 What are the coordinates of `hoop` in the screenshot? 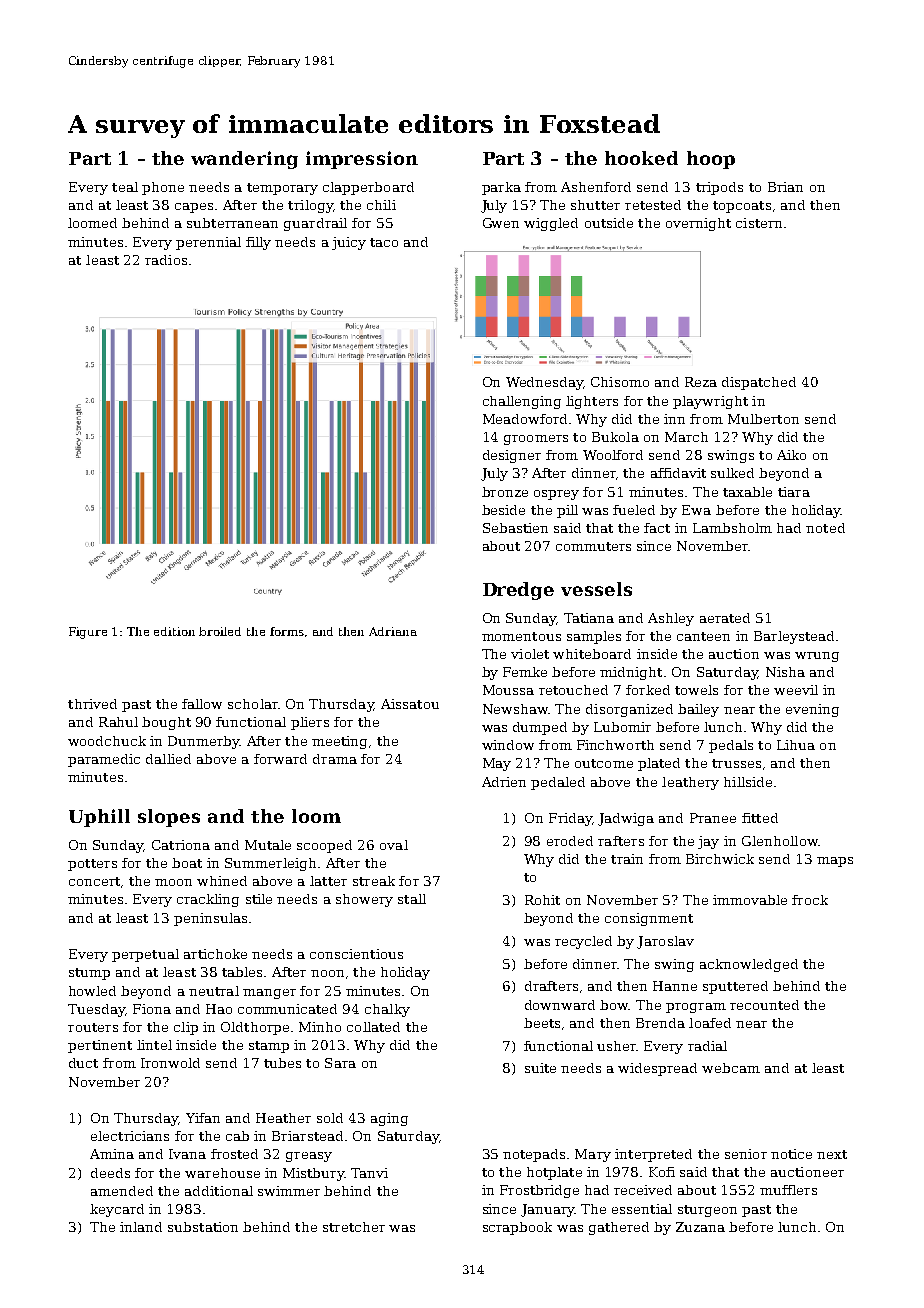 It's located at (711, 160).
